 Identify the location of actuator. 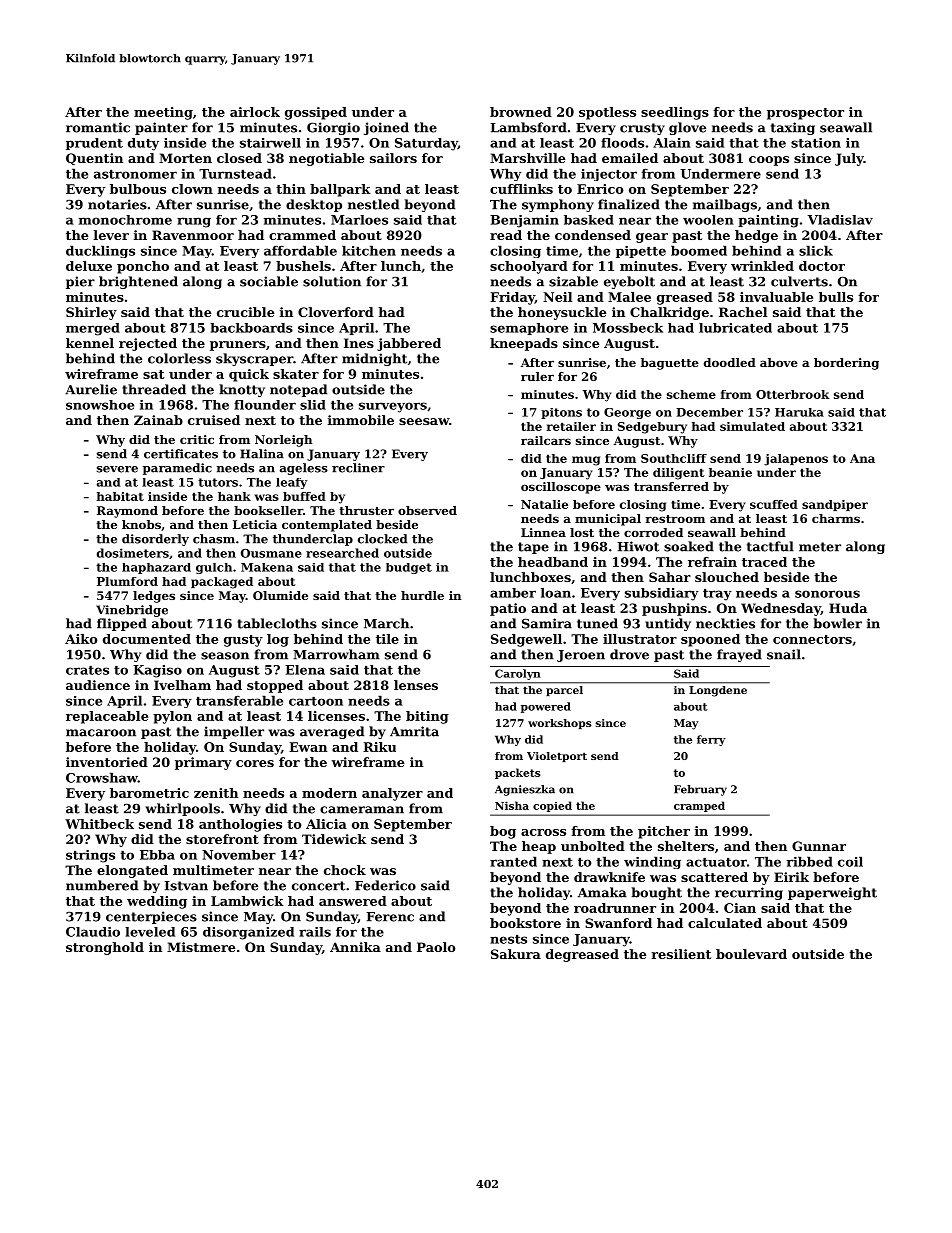
(716, 862).
